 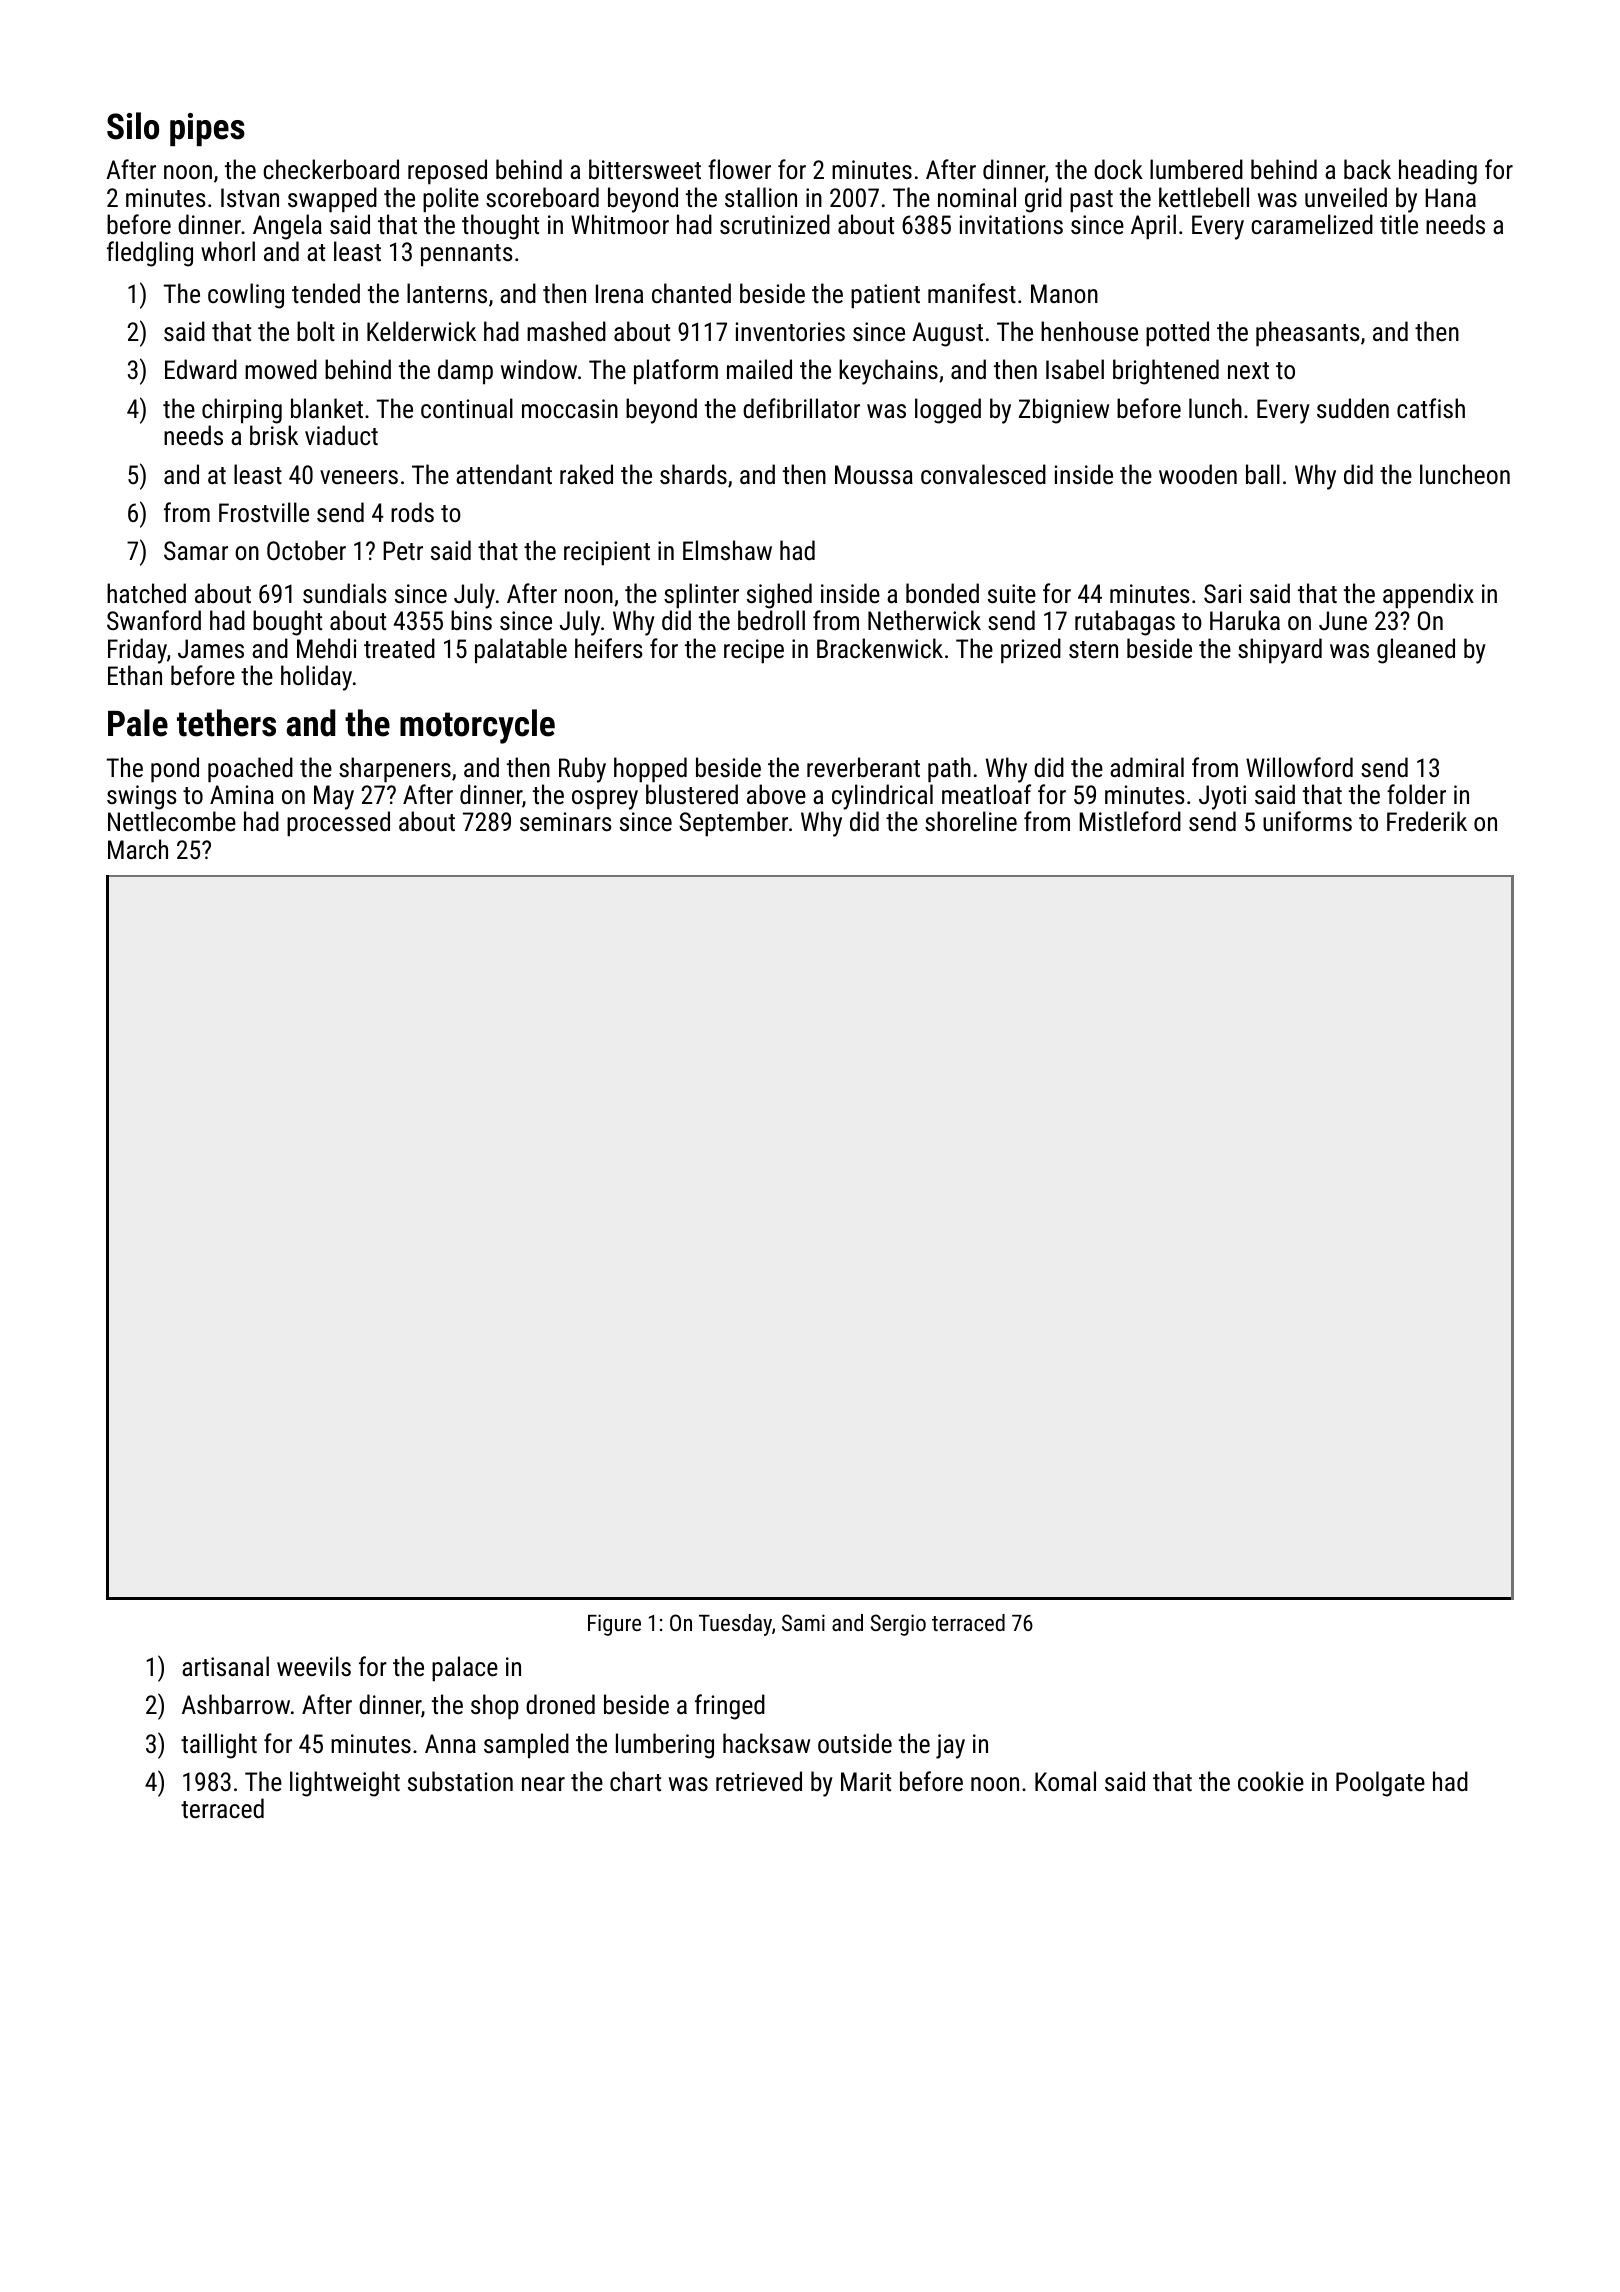 I want to click on catfish, so click(x=1431, y=408).
